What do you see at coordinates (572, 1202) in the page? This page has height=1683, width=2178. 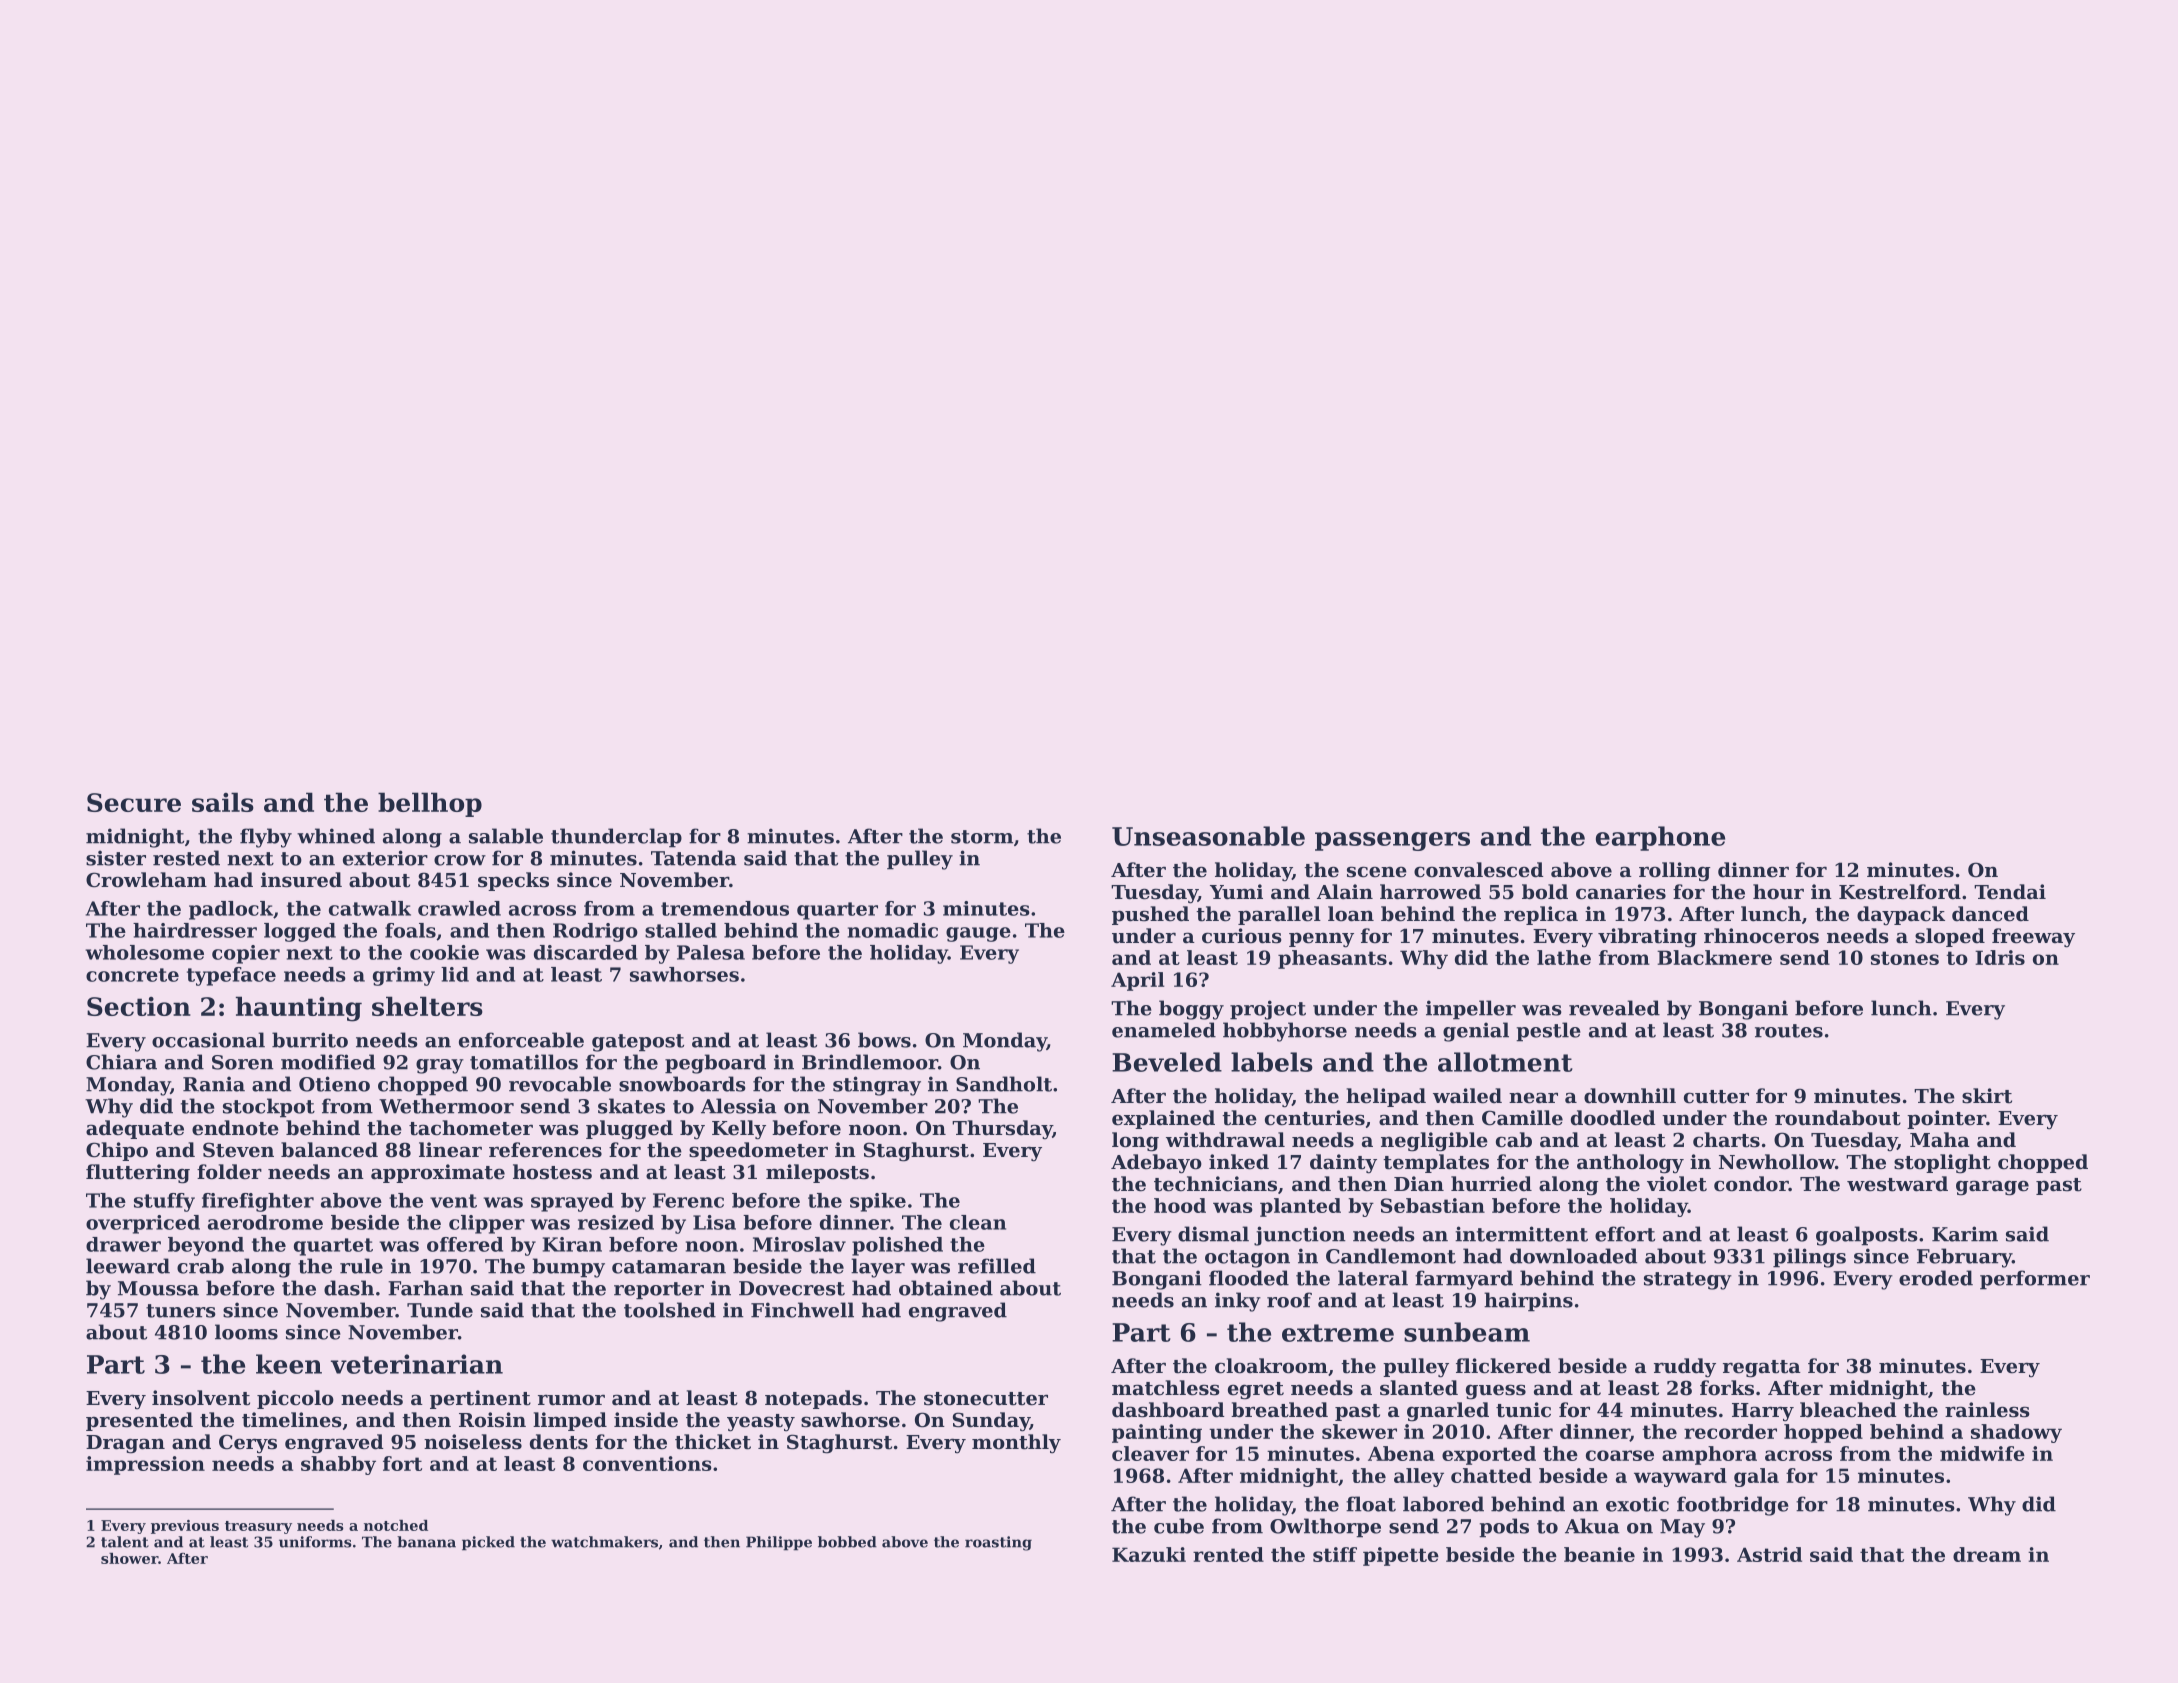 I see `sprayed` at bounding box center [572, 1202].
